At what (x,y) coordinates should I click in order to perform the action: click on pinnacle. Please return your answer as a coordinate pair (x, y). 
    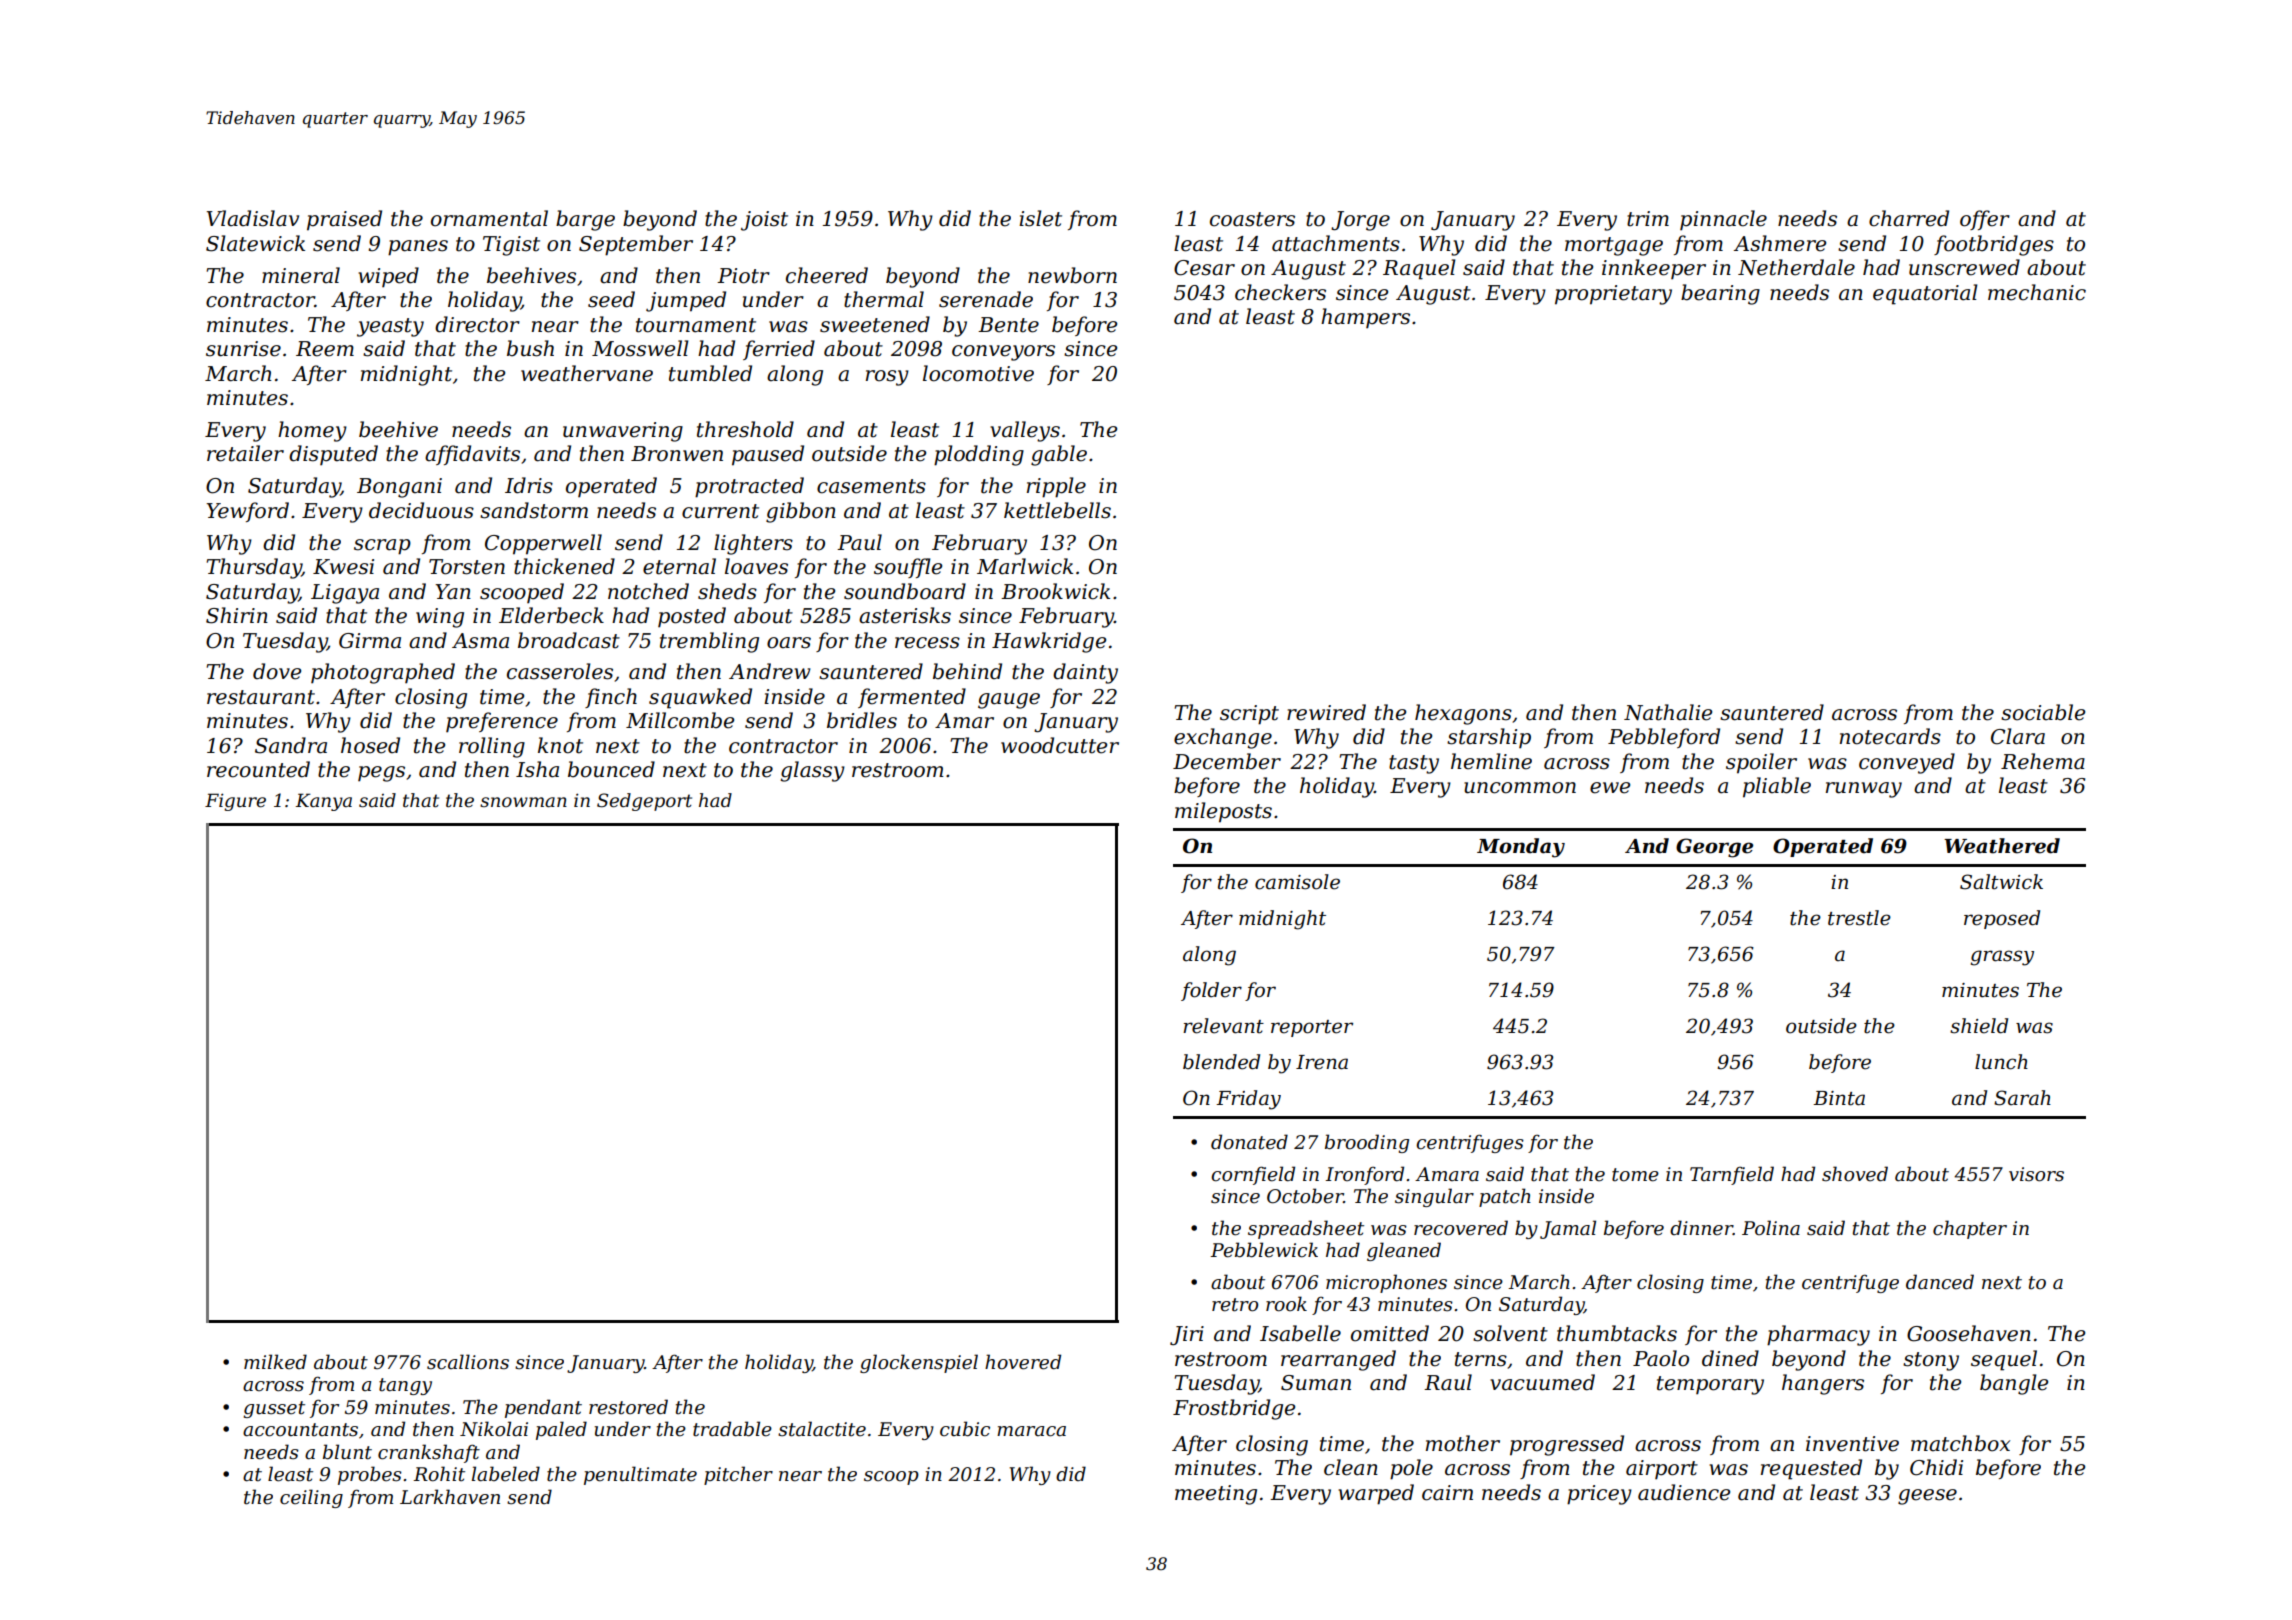
    Looking at the image, I should click on (1723, 220).
